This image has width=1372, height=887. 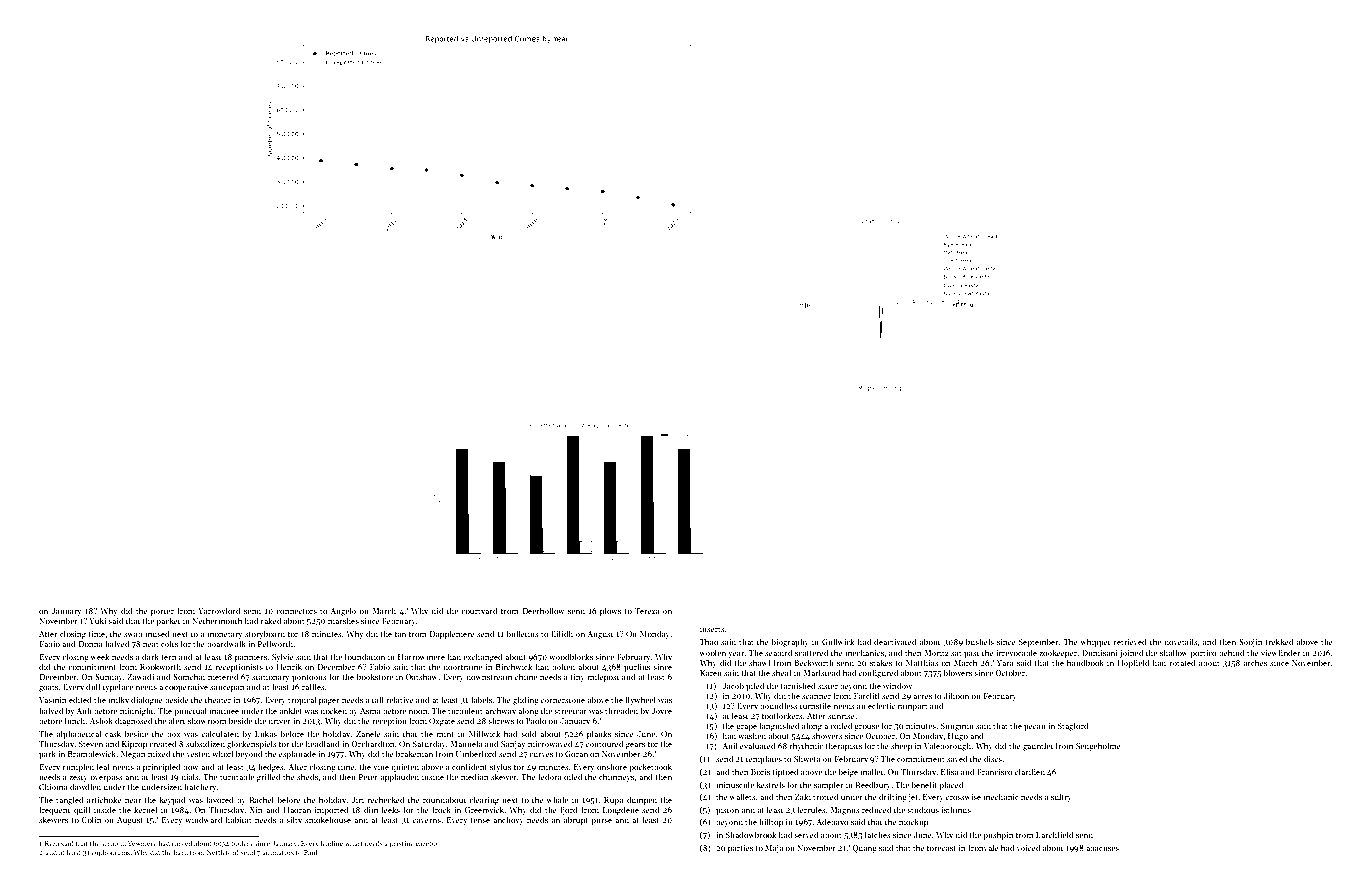 What do you see at coordinates (1133, 663) in the image?
I see `Hopfield` at bounding box center [1133, 663].
